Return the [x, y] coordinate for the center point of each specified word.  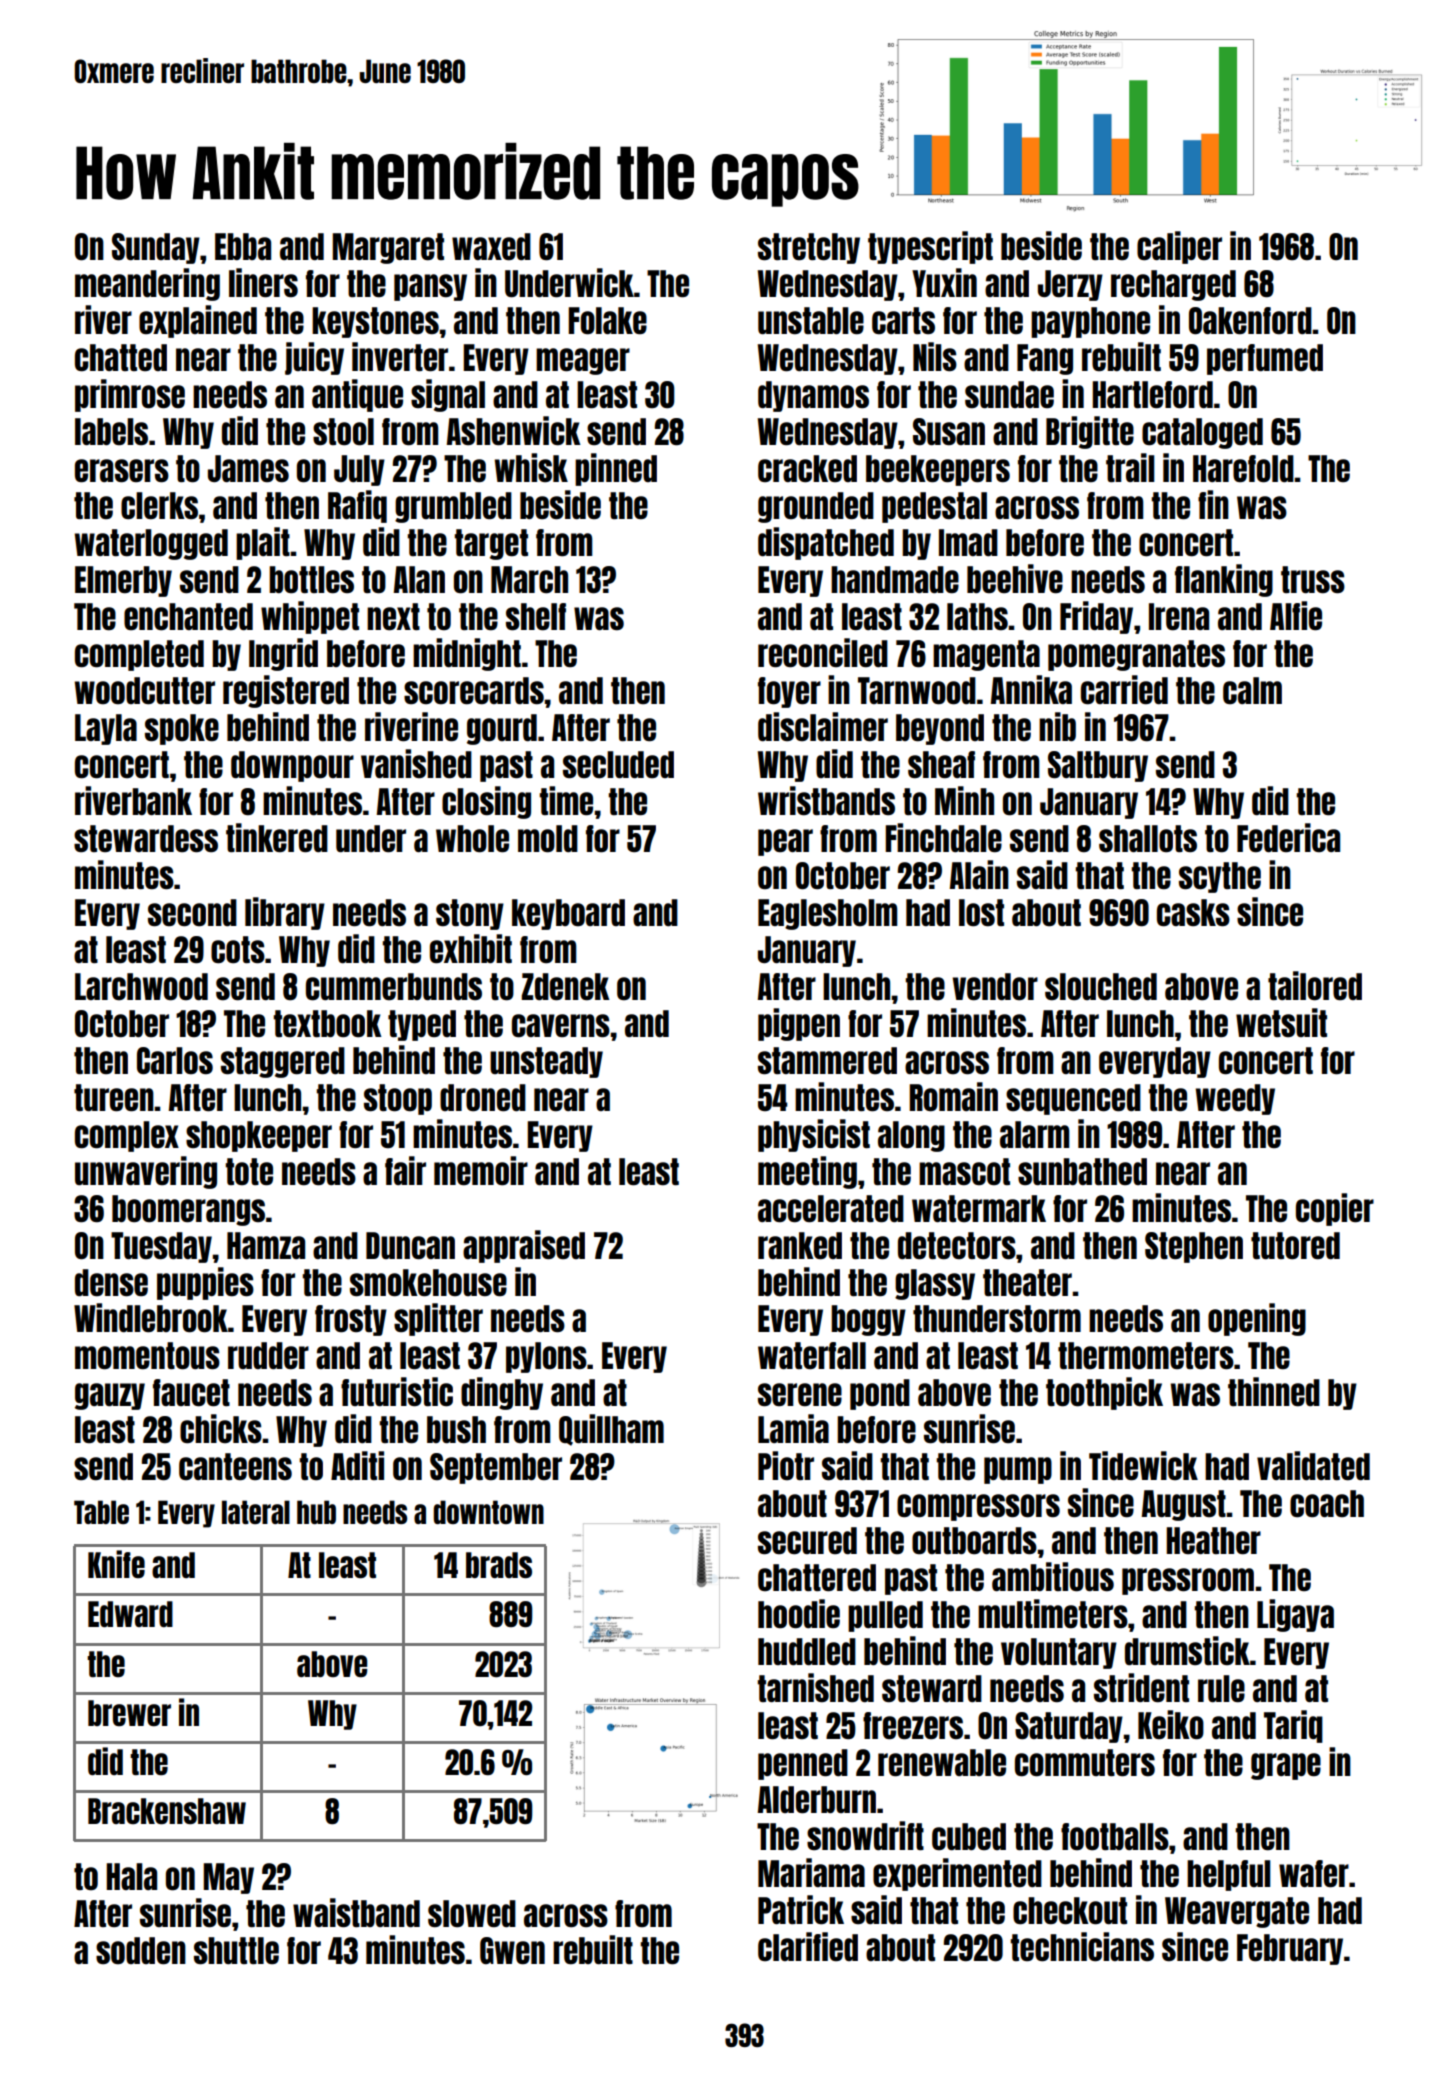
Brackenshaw [167, 1811]
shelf [536, 616]
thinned [1274, 1391]
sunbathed [1082, 1171]
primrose [130, 395]
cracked [807, 469]
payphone [1090, 322]
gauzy [110, 1396]
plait [263, 543]
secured [807, 1541]
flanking [1224, 580]
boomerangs [188, 1210]
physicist [814, 1135]
